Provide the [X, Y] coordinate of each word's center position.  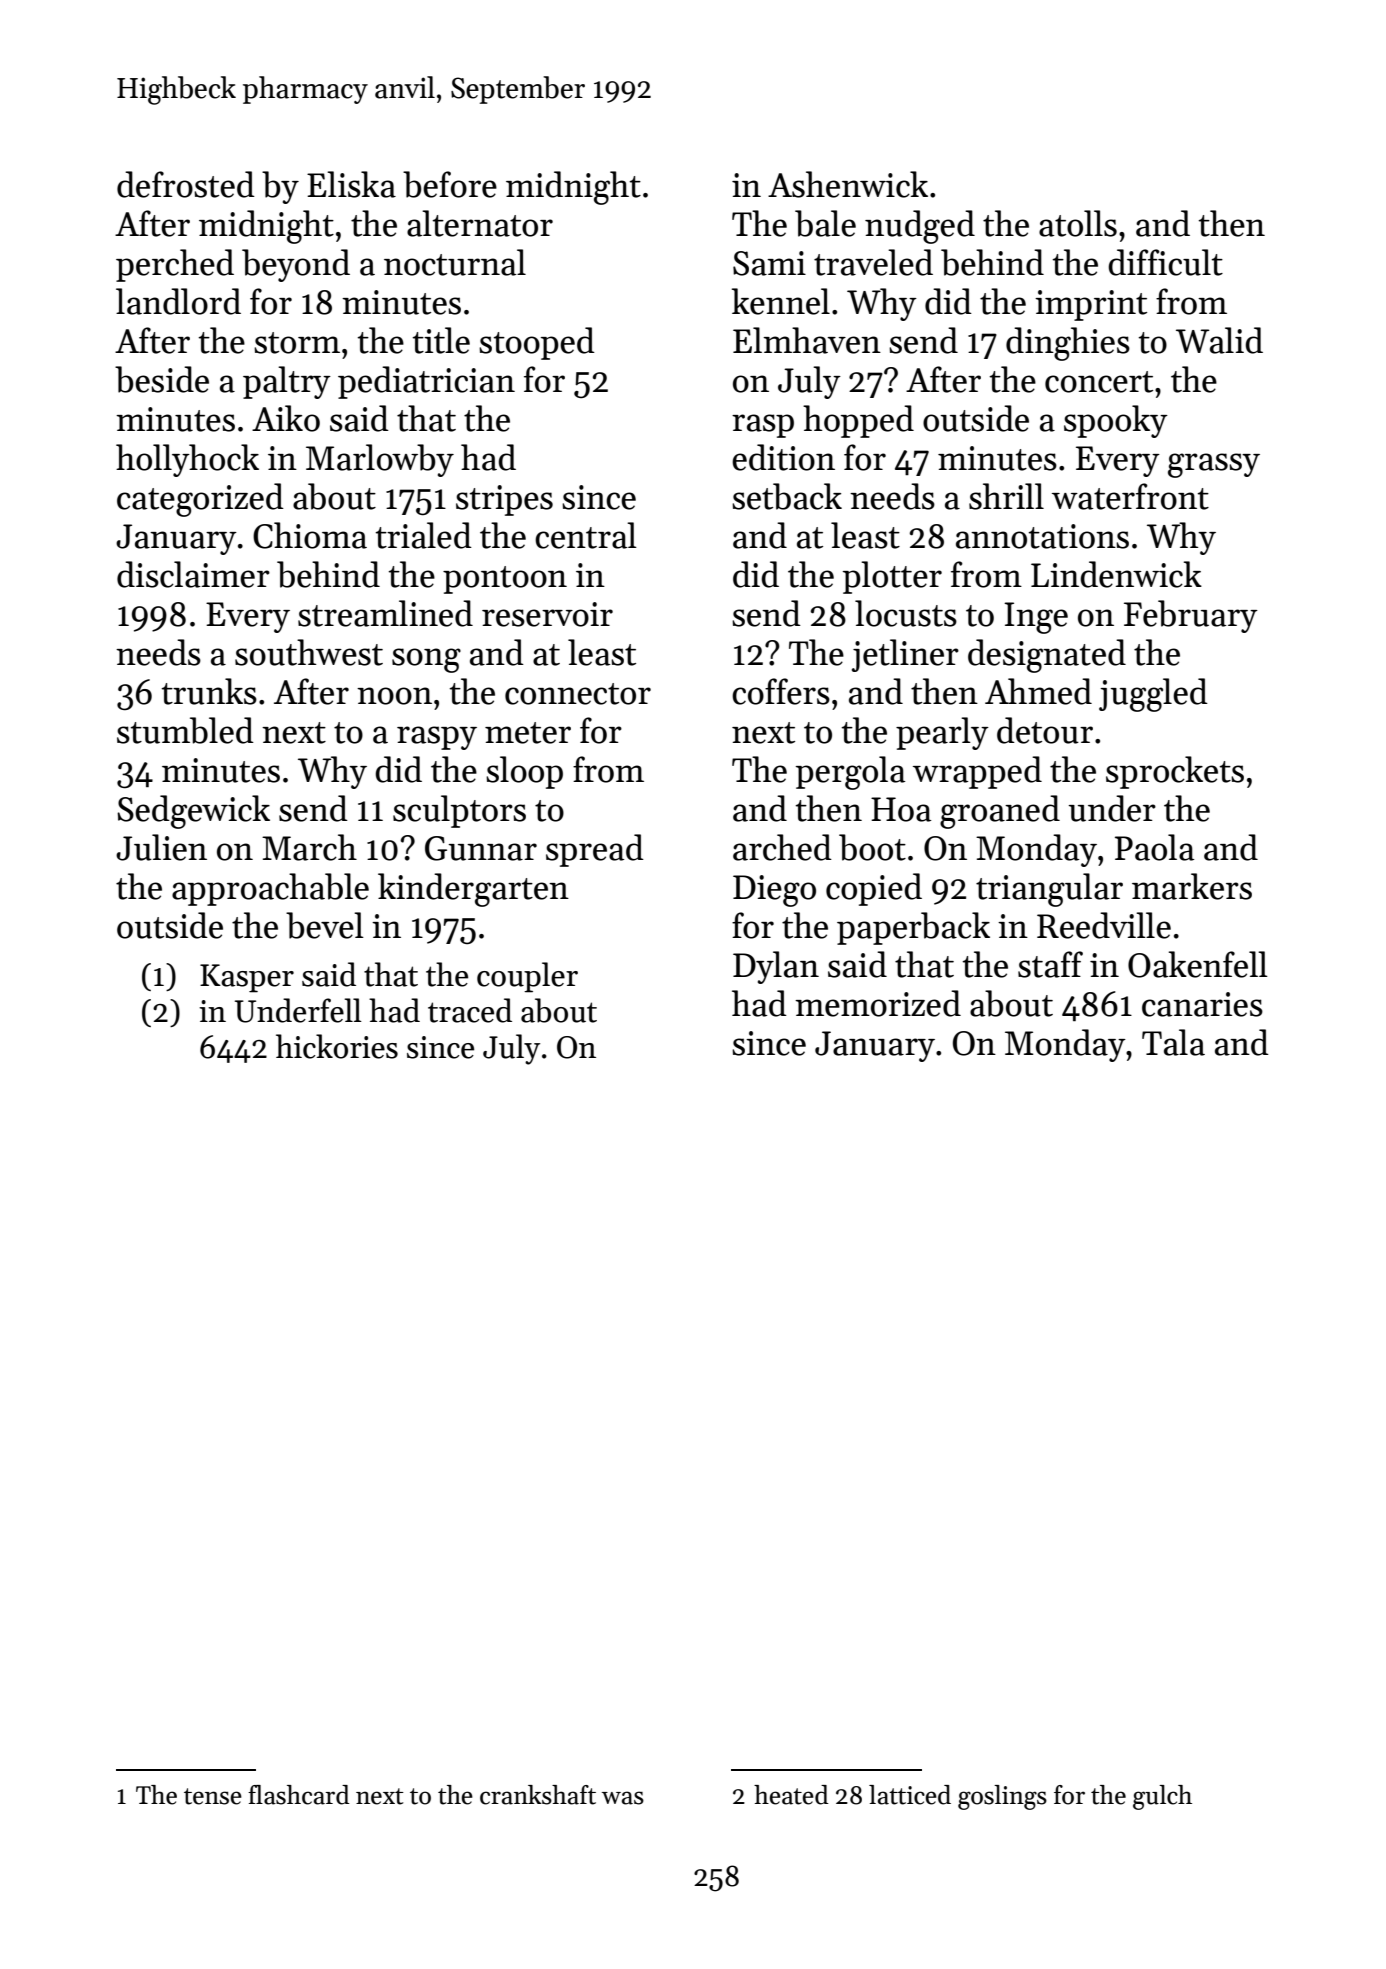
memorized [878, 1003]
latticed [910, 1795]
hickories [337, 1046]
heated [791, 1795]
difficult [1165, 262]
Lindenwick [1116, 574]
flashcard [299, 1795]
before [450, 184]
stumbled [185, 730]
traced [470, 1010]
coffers [781, 691]
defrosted [186, 184]
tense [213, 1796]
